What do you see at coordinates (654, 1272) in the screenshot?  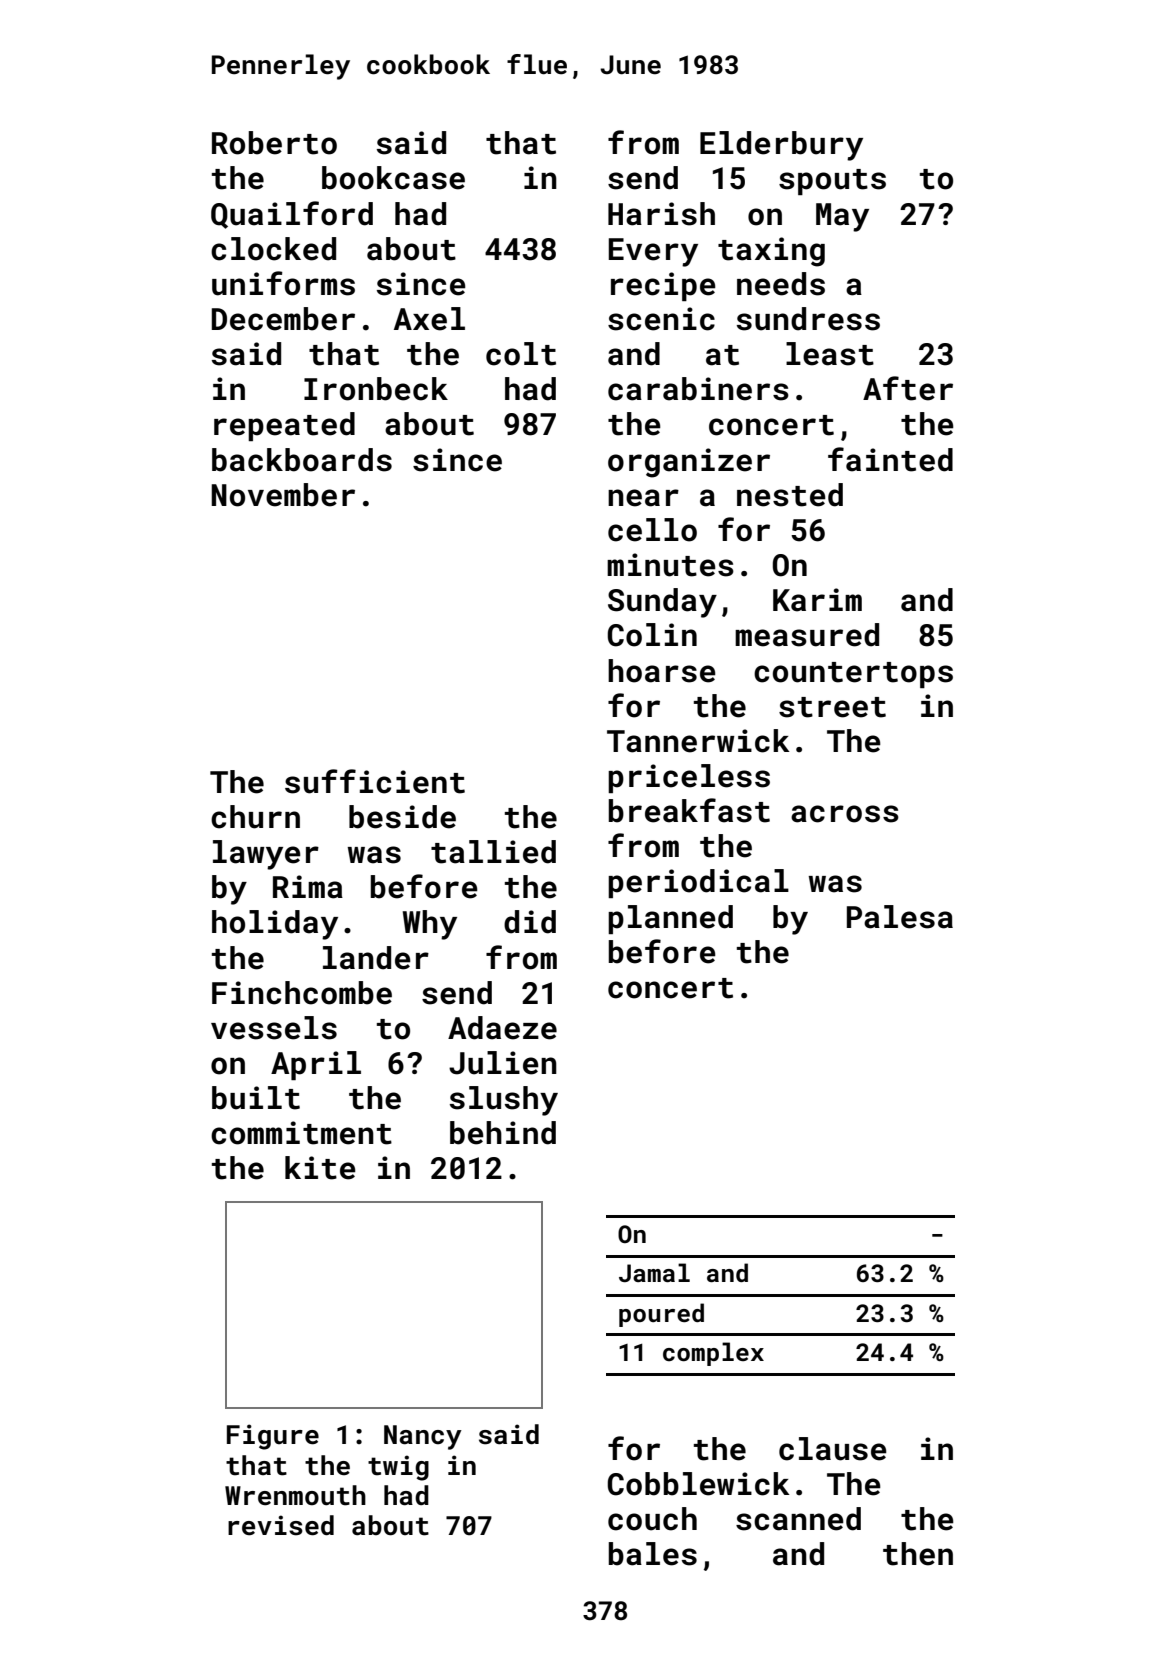 I see `Jamal` at bounding box center [654, 1272].
